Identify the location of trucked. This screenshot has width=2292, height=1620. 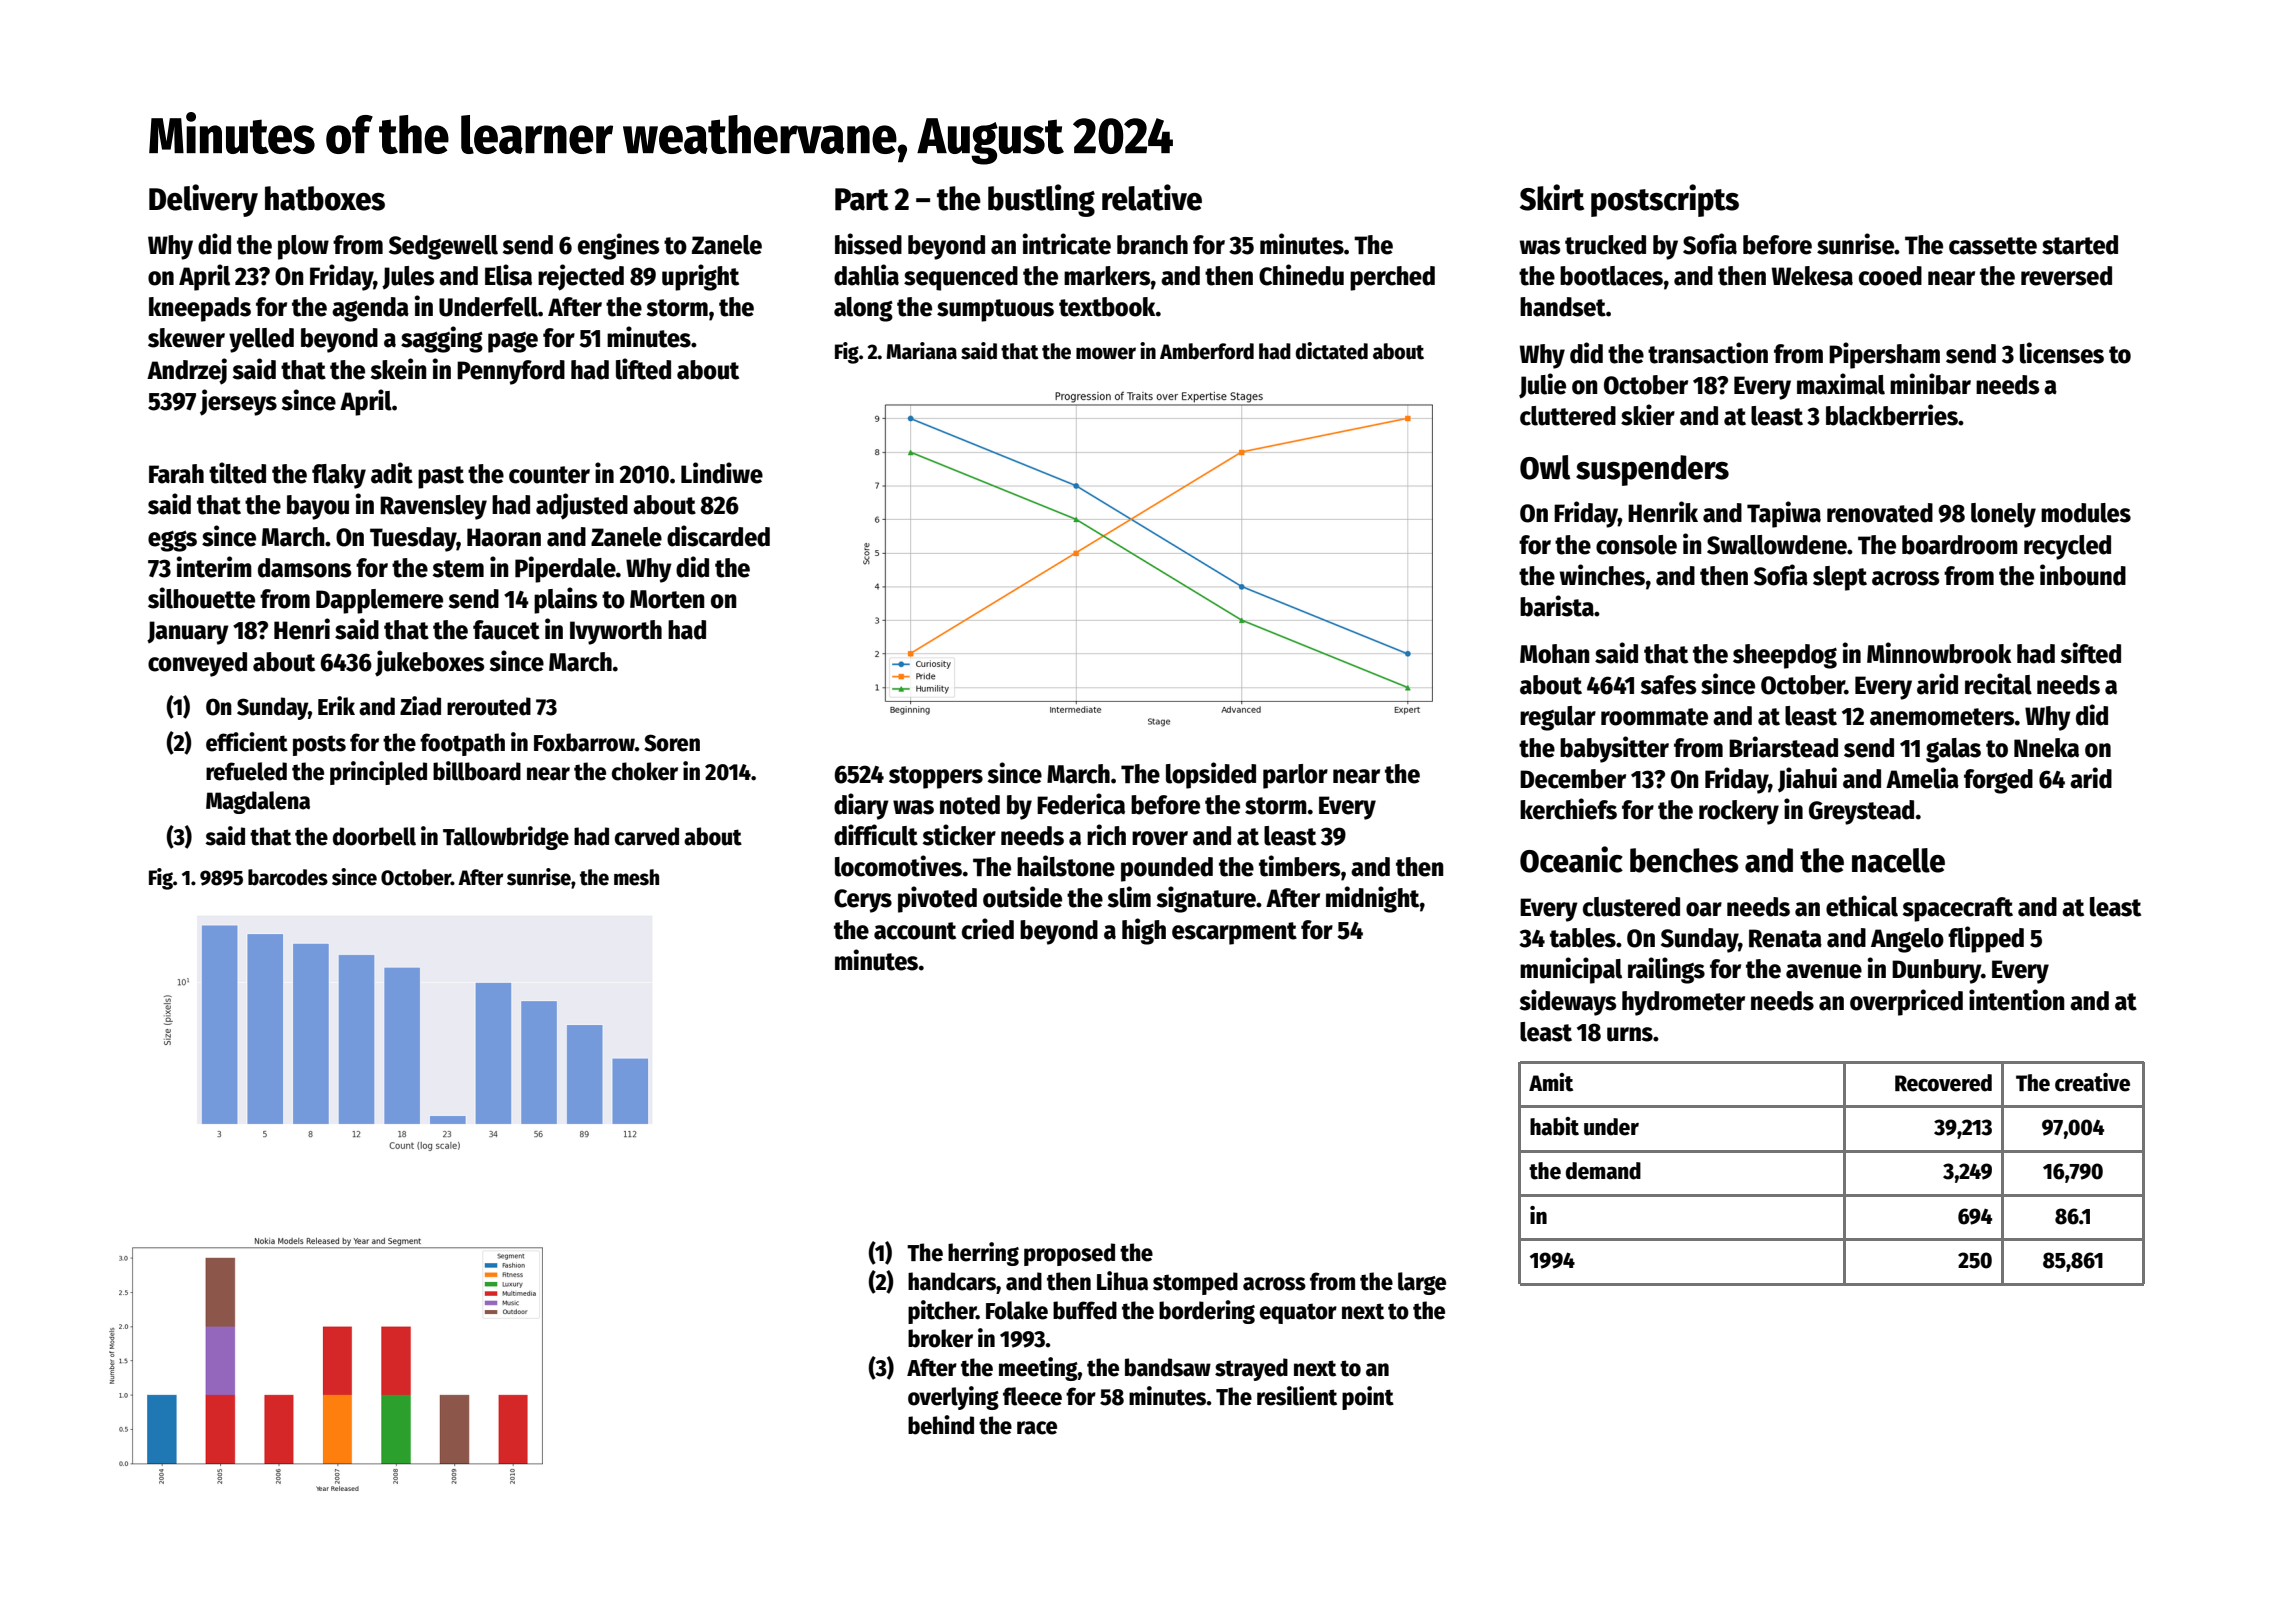
(1605, 245).
